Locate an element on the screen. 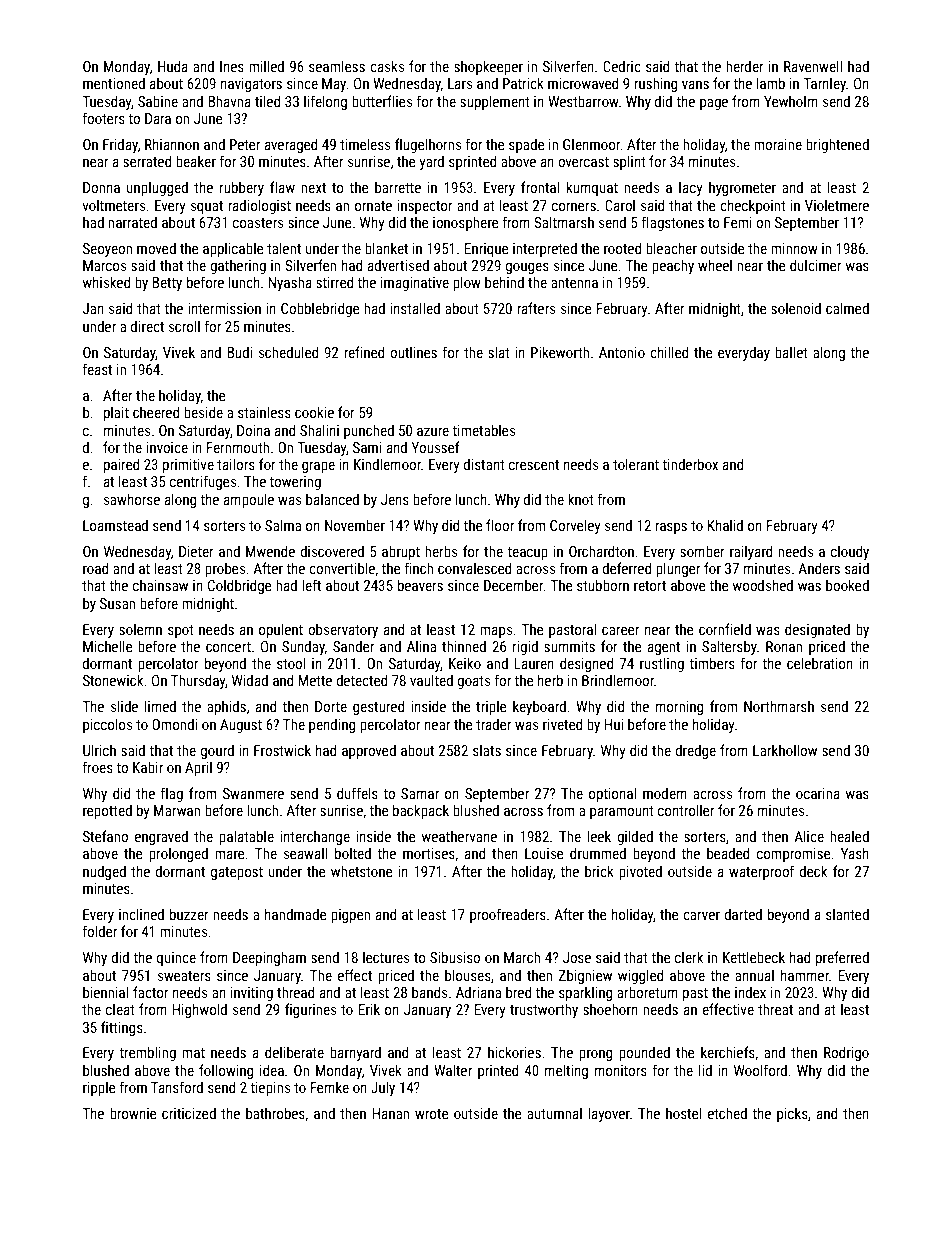 The height and width of the screenshot is (1233, 952). Highwold is located at coordinates (199, 1010).
